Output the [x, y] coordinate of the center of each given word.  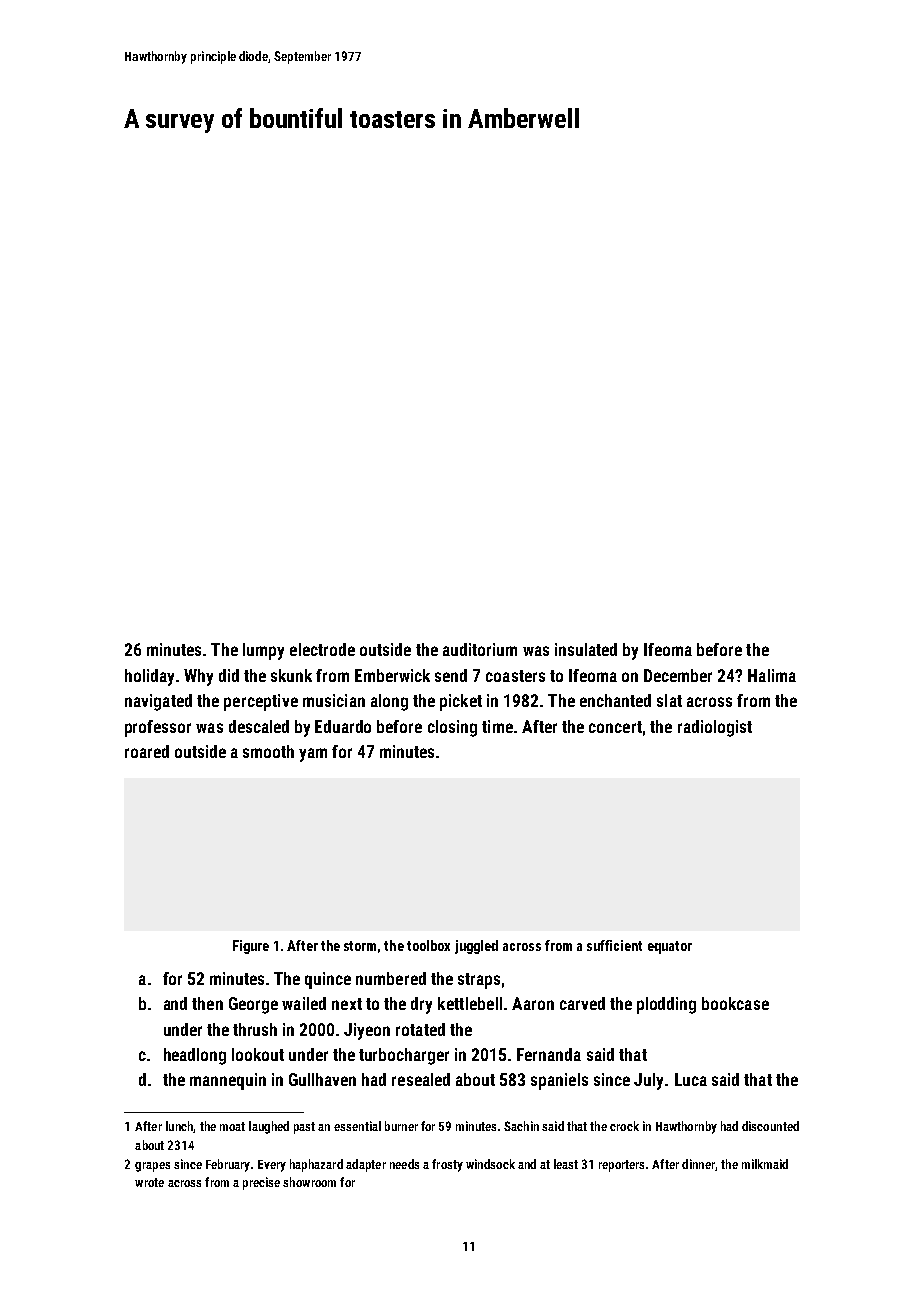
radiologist [715, 728]
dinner [698, 1164]
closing [452, 728]
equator [670, 947]
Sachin [521, 1126]
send [451, 675]
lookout [258, 1054]
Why [198, 677]
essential [357, 1126]
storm [360, 946]
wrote [149, 1182]
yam [313, 755]
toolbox [428, 945]
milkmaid [765, 1164]
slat [669, 700]
